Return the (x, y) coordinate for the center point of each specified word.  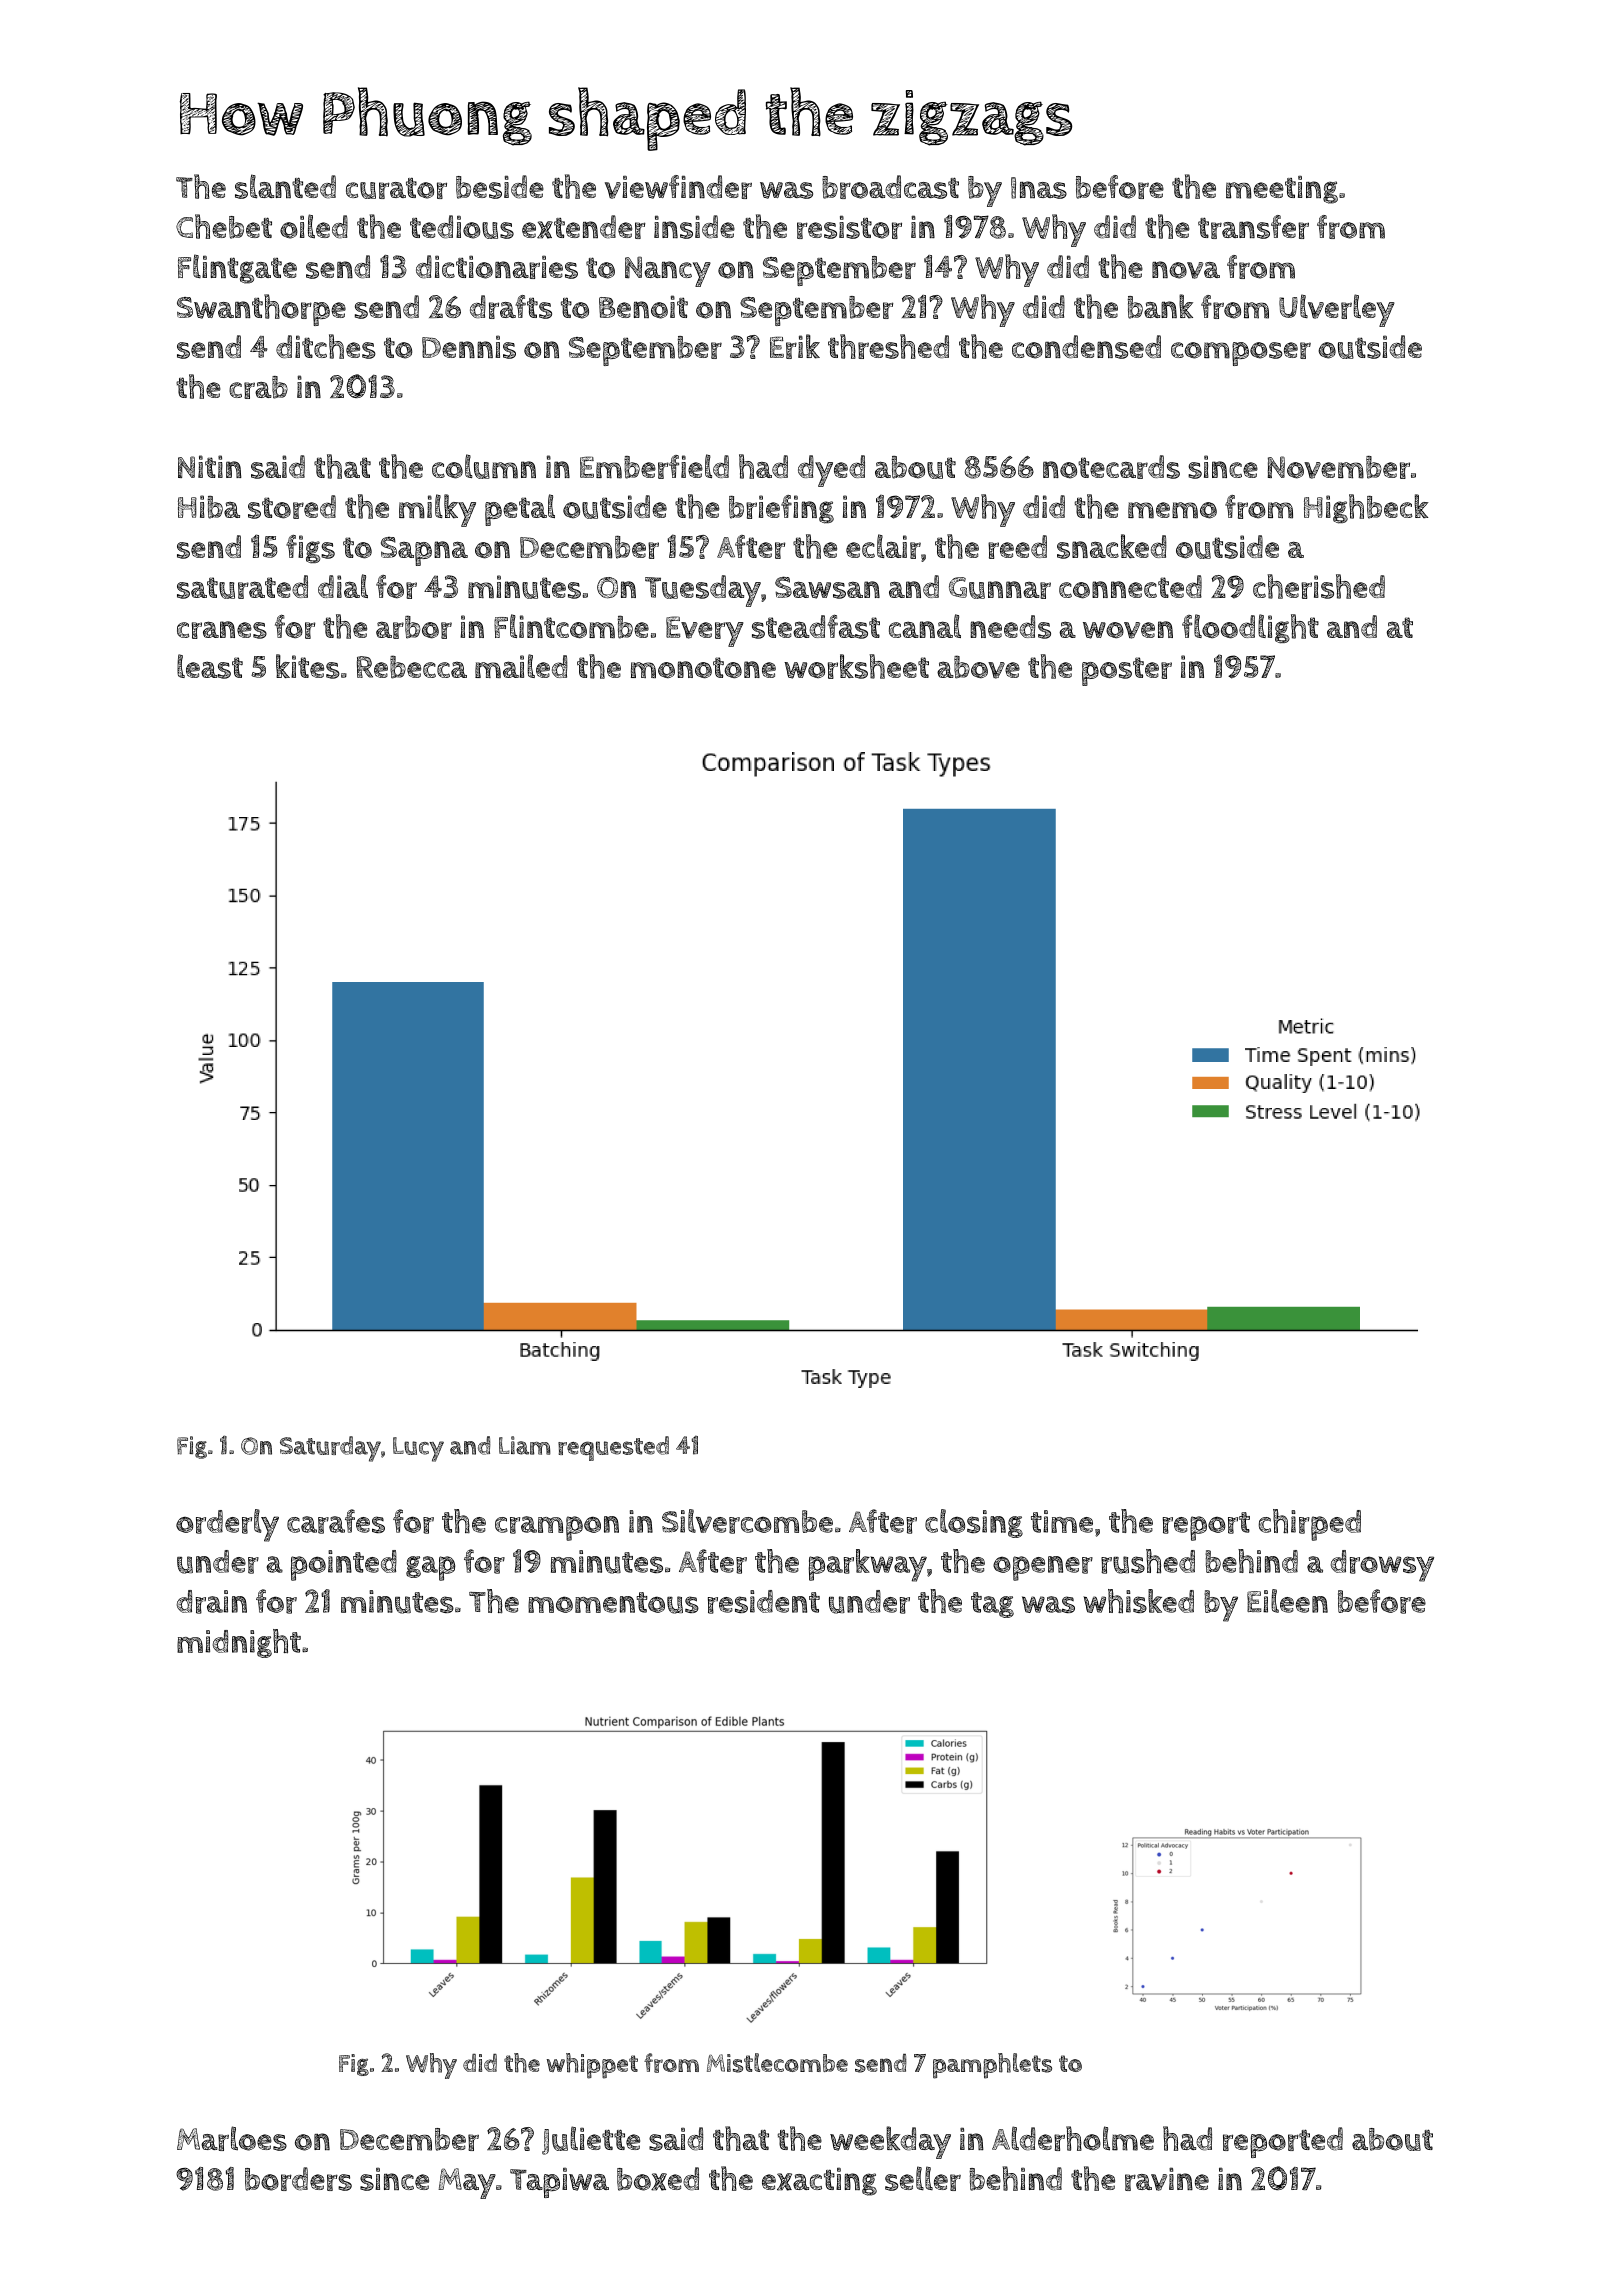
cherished (1319, 586)
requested (613, 1448)
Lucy (418, 1449)
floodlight (1250, 628)
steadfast (816, 626)
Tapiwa (559, 2182)
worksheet (856, 666)
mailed (521, 666)
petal (520, 510)
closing (974, 1523)
